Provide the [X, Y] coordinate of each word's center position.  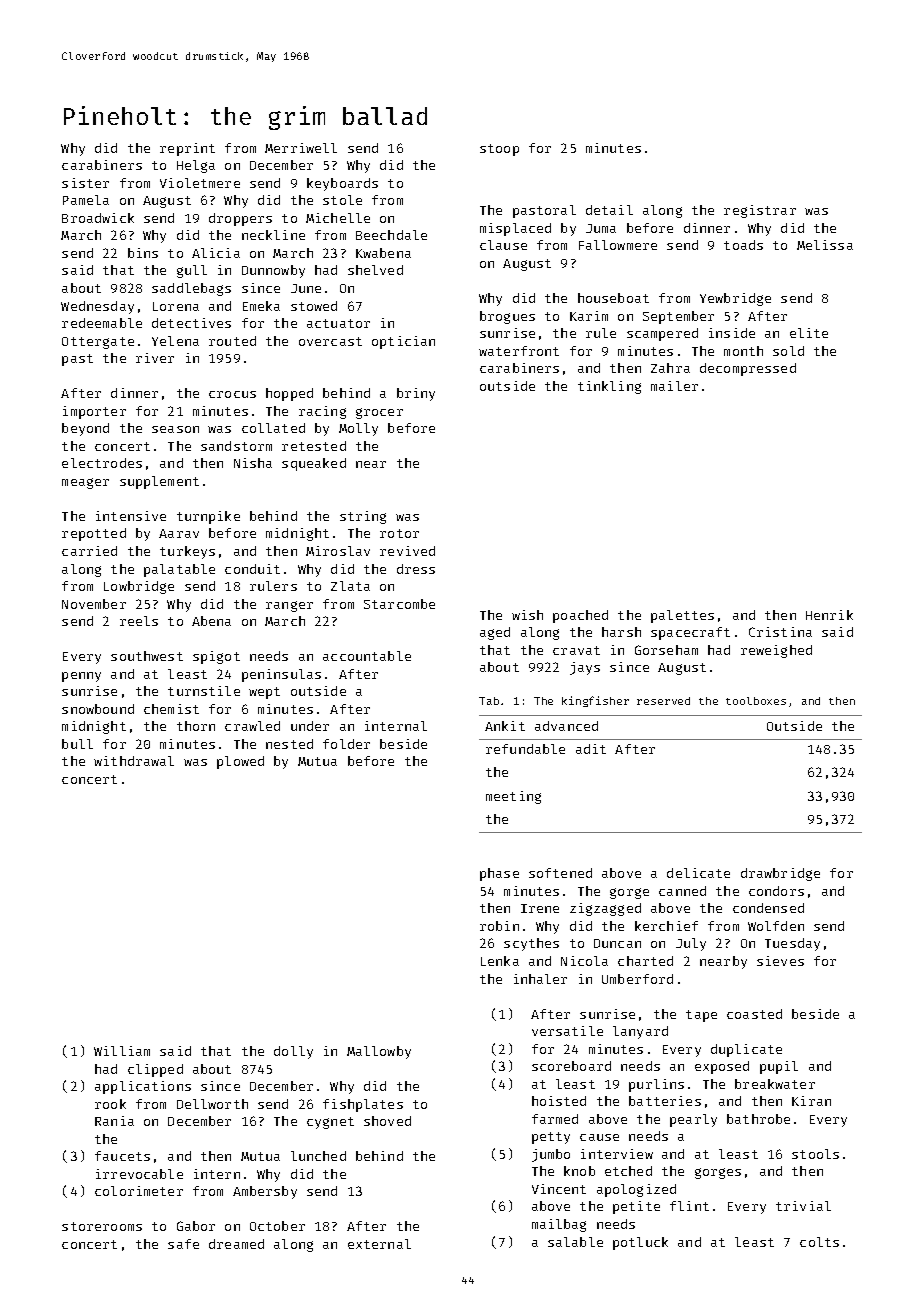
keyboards [342, 184]
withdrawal [134, 761]
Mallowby [379, 1052]
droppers [240, 219]
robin [499, 926]
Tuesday [792, 944]
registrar [760, 211]
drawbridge [780, 874]
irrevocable [139, 1174]
